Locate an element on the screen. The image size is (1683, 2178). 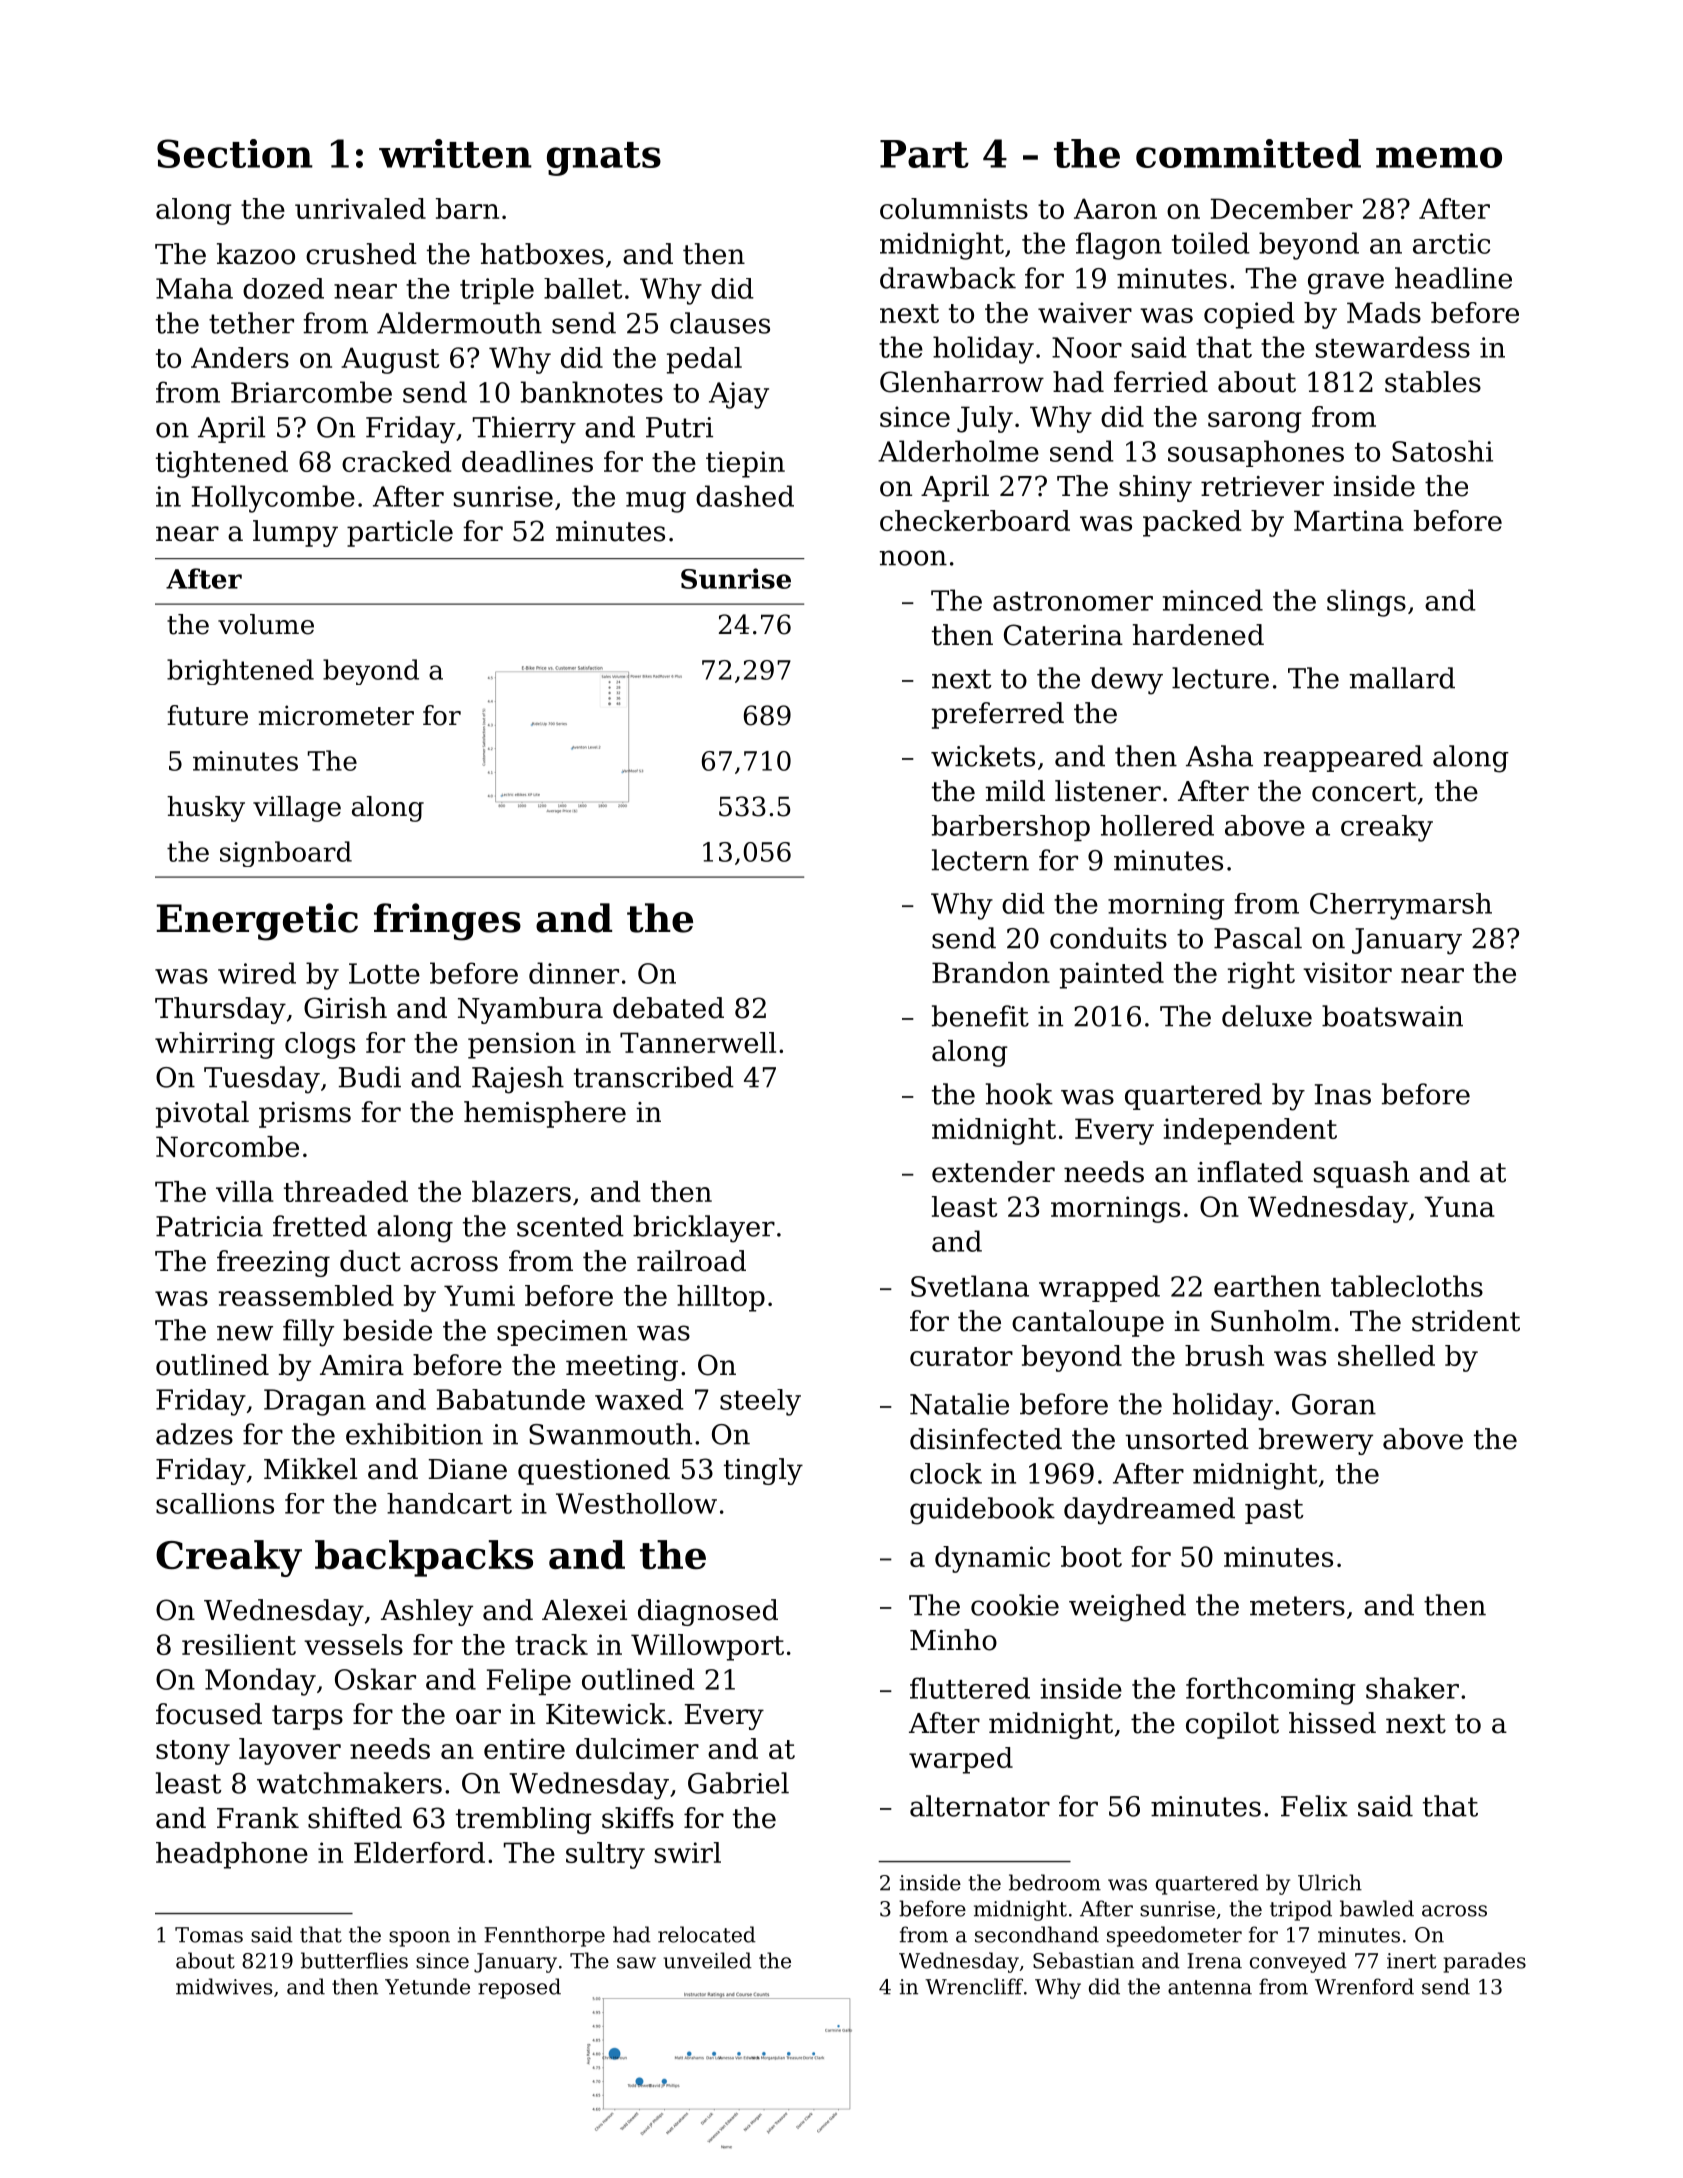
backpacks is located at coordinates (424, 1558).
